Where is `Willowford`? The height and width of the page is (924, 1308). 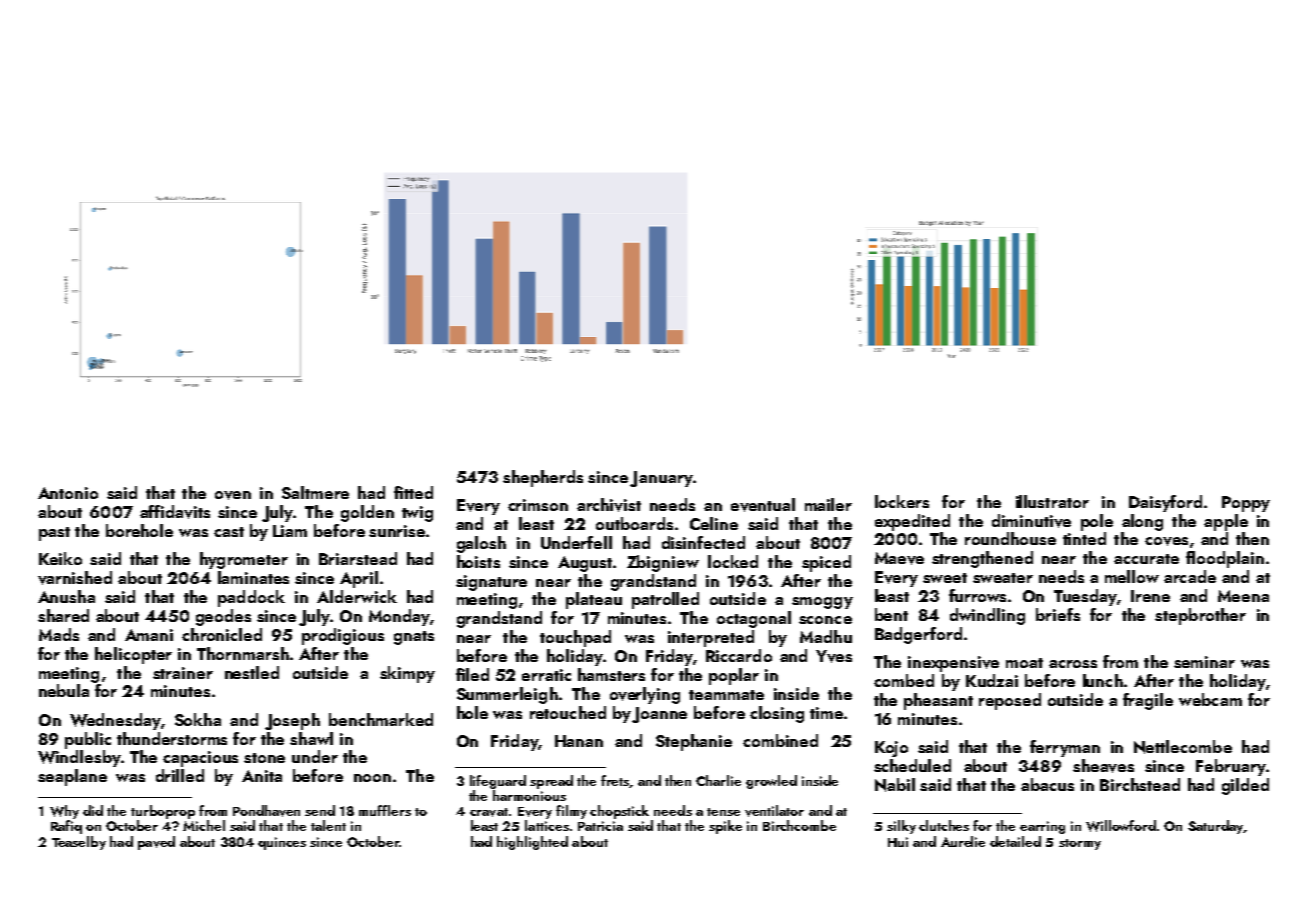
Willowford is located at coordinates (1121, 826).
